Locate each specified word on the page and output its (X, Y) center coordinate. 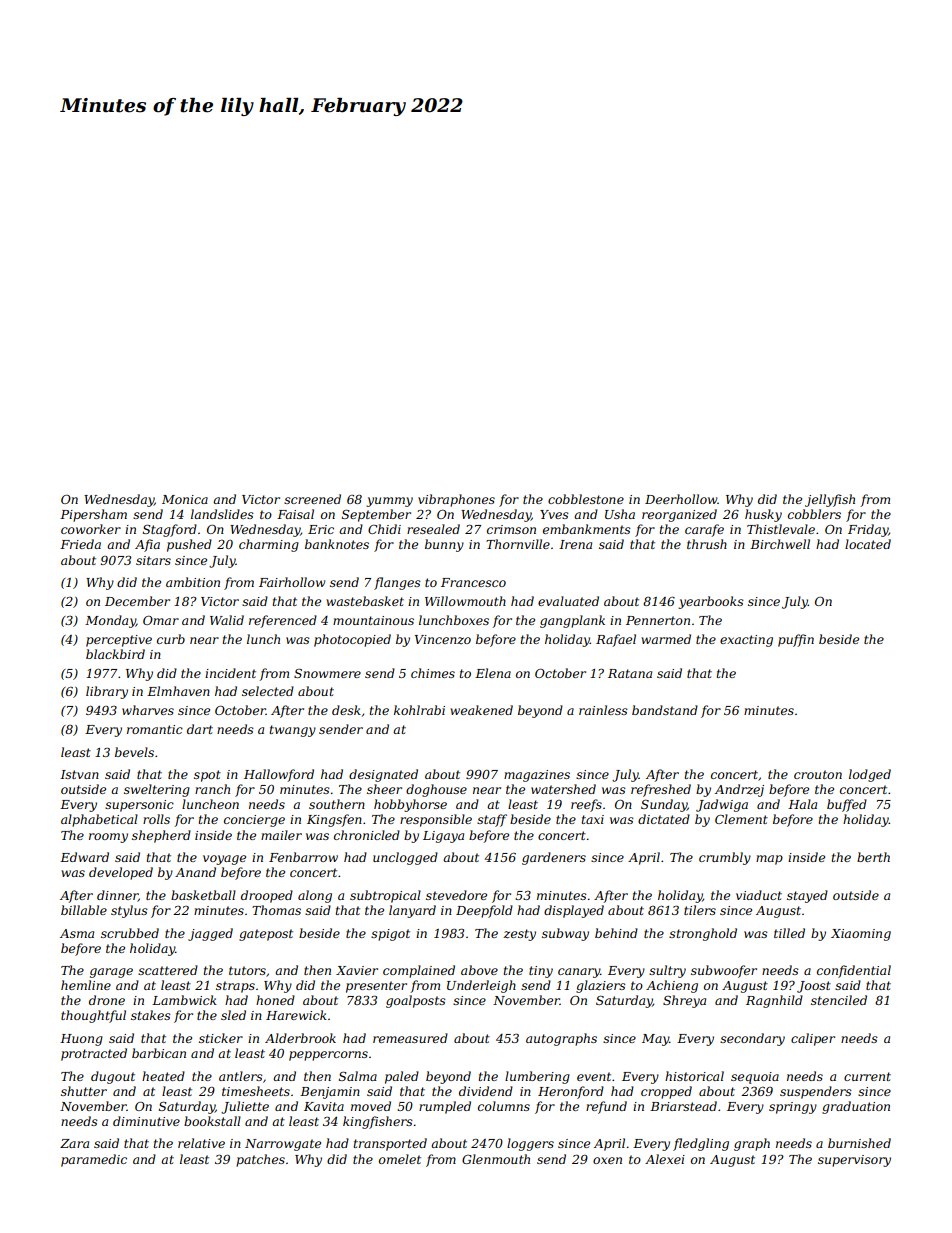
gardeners (554, 858)
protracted (94, 1054)
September (376, 515)
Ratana (630, 673)
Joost (814, 987)
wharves (148, 710)
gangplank (572, 621)
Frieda (80, 544)
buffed (847, 805)
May (655, 1040)
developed (121, 873)
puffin (796, 640)
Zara (74, 1143)
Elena (493, 673)
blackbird (115, 654)
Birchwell (780, 544)
